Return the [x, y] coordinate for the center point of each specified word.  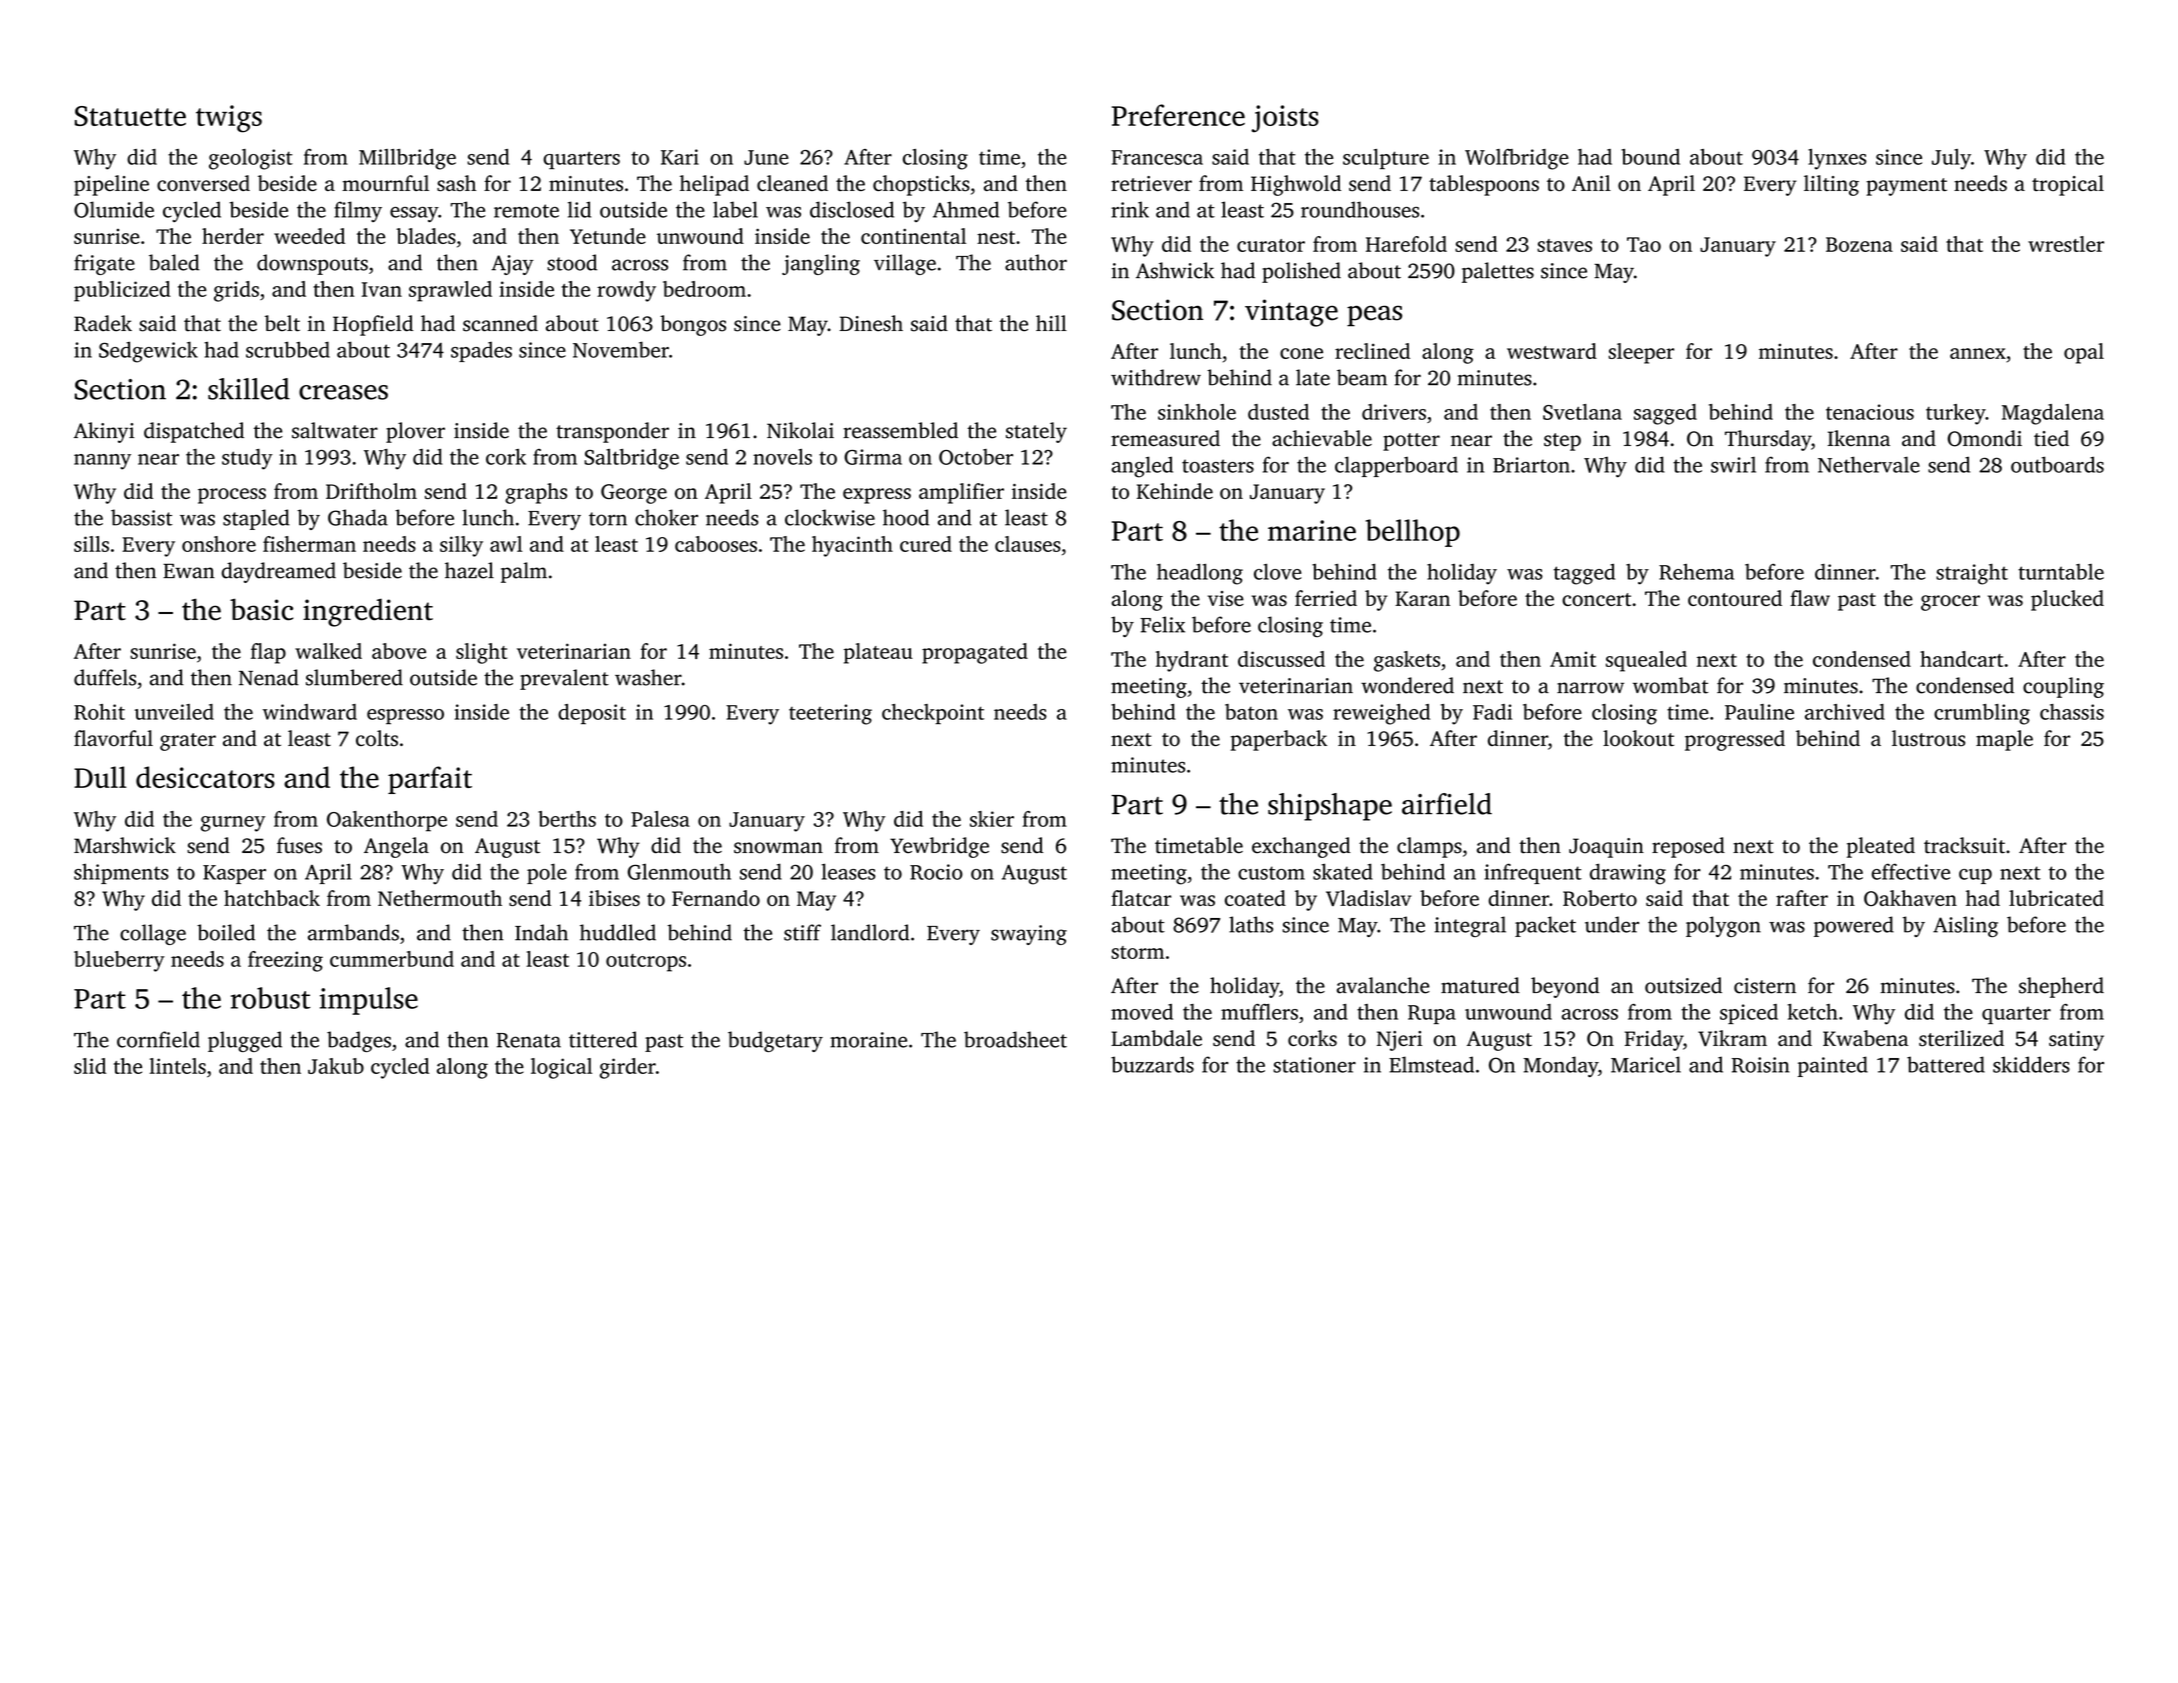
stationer [1314, 1065]
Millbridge [407, 159]
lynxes [1837, 159]
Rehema [1696, 572]
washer [648, 677]
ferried [1326, 598]
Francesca [1157, 157]
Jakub [336, 1066]
